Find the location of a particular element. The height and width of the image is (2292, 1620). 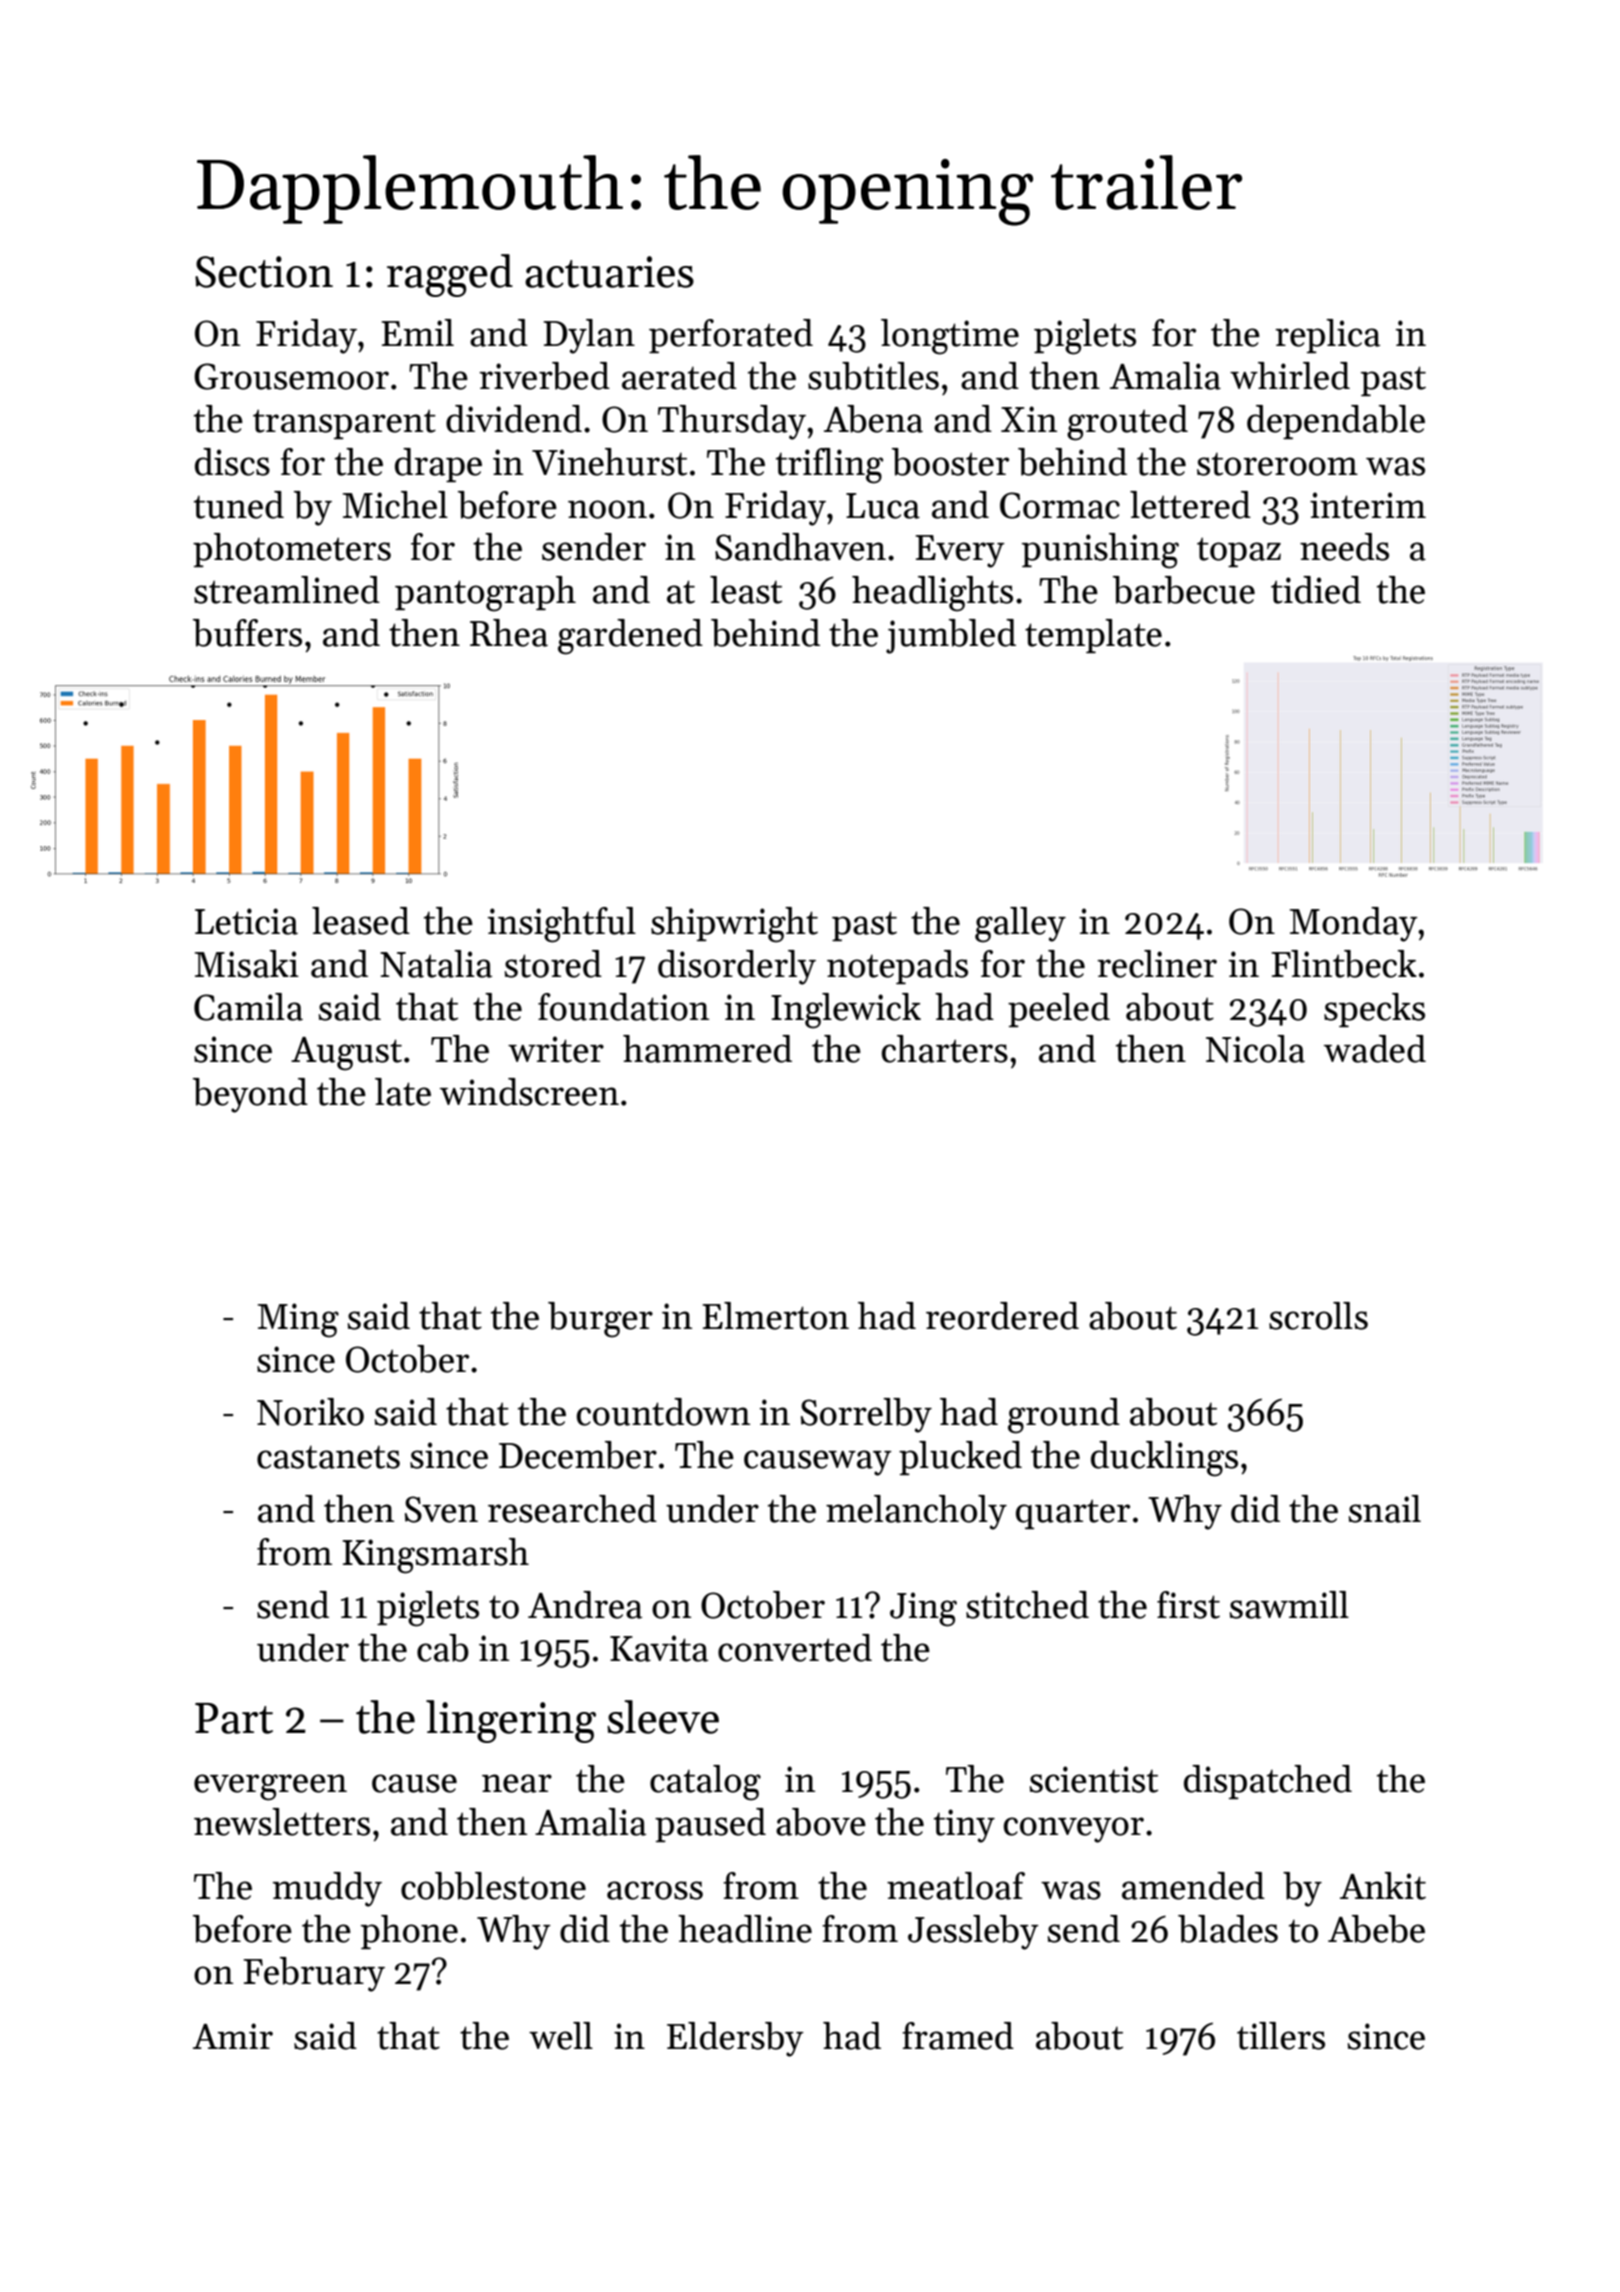

Nicola is located at coordinates (1255, 1049).
